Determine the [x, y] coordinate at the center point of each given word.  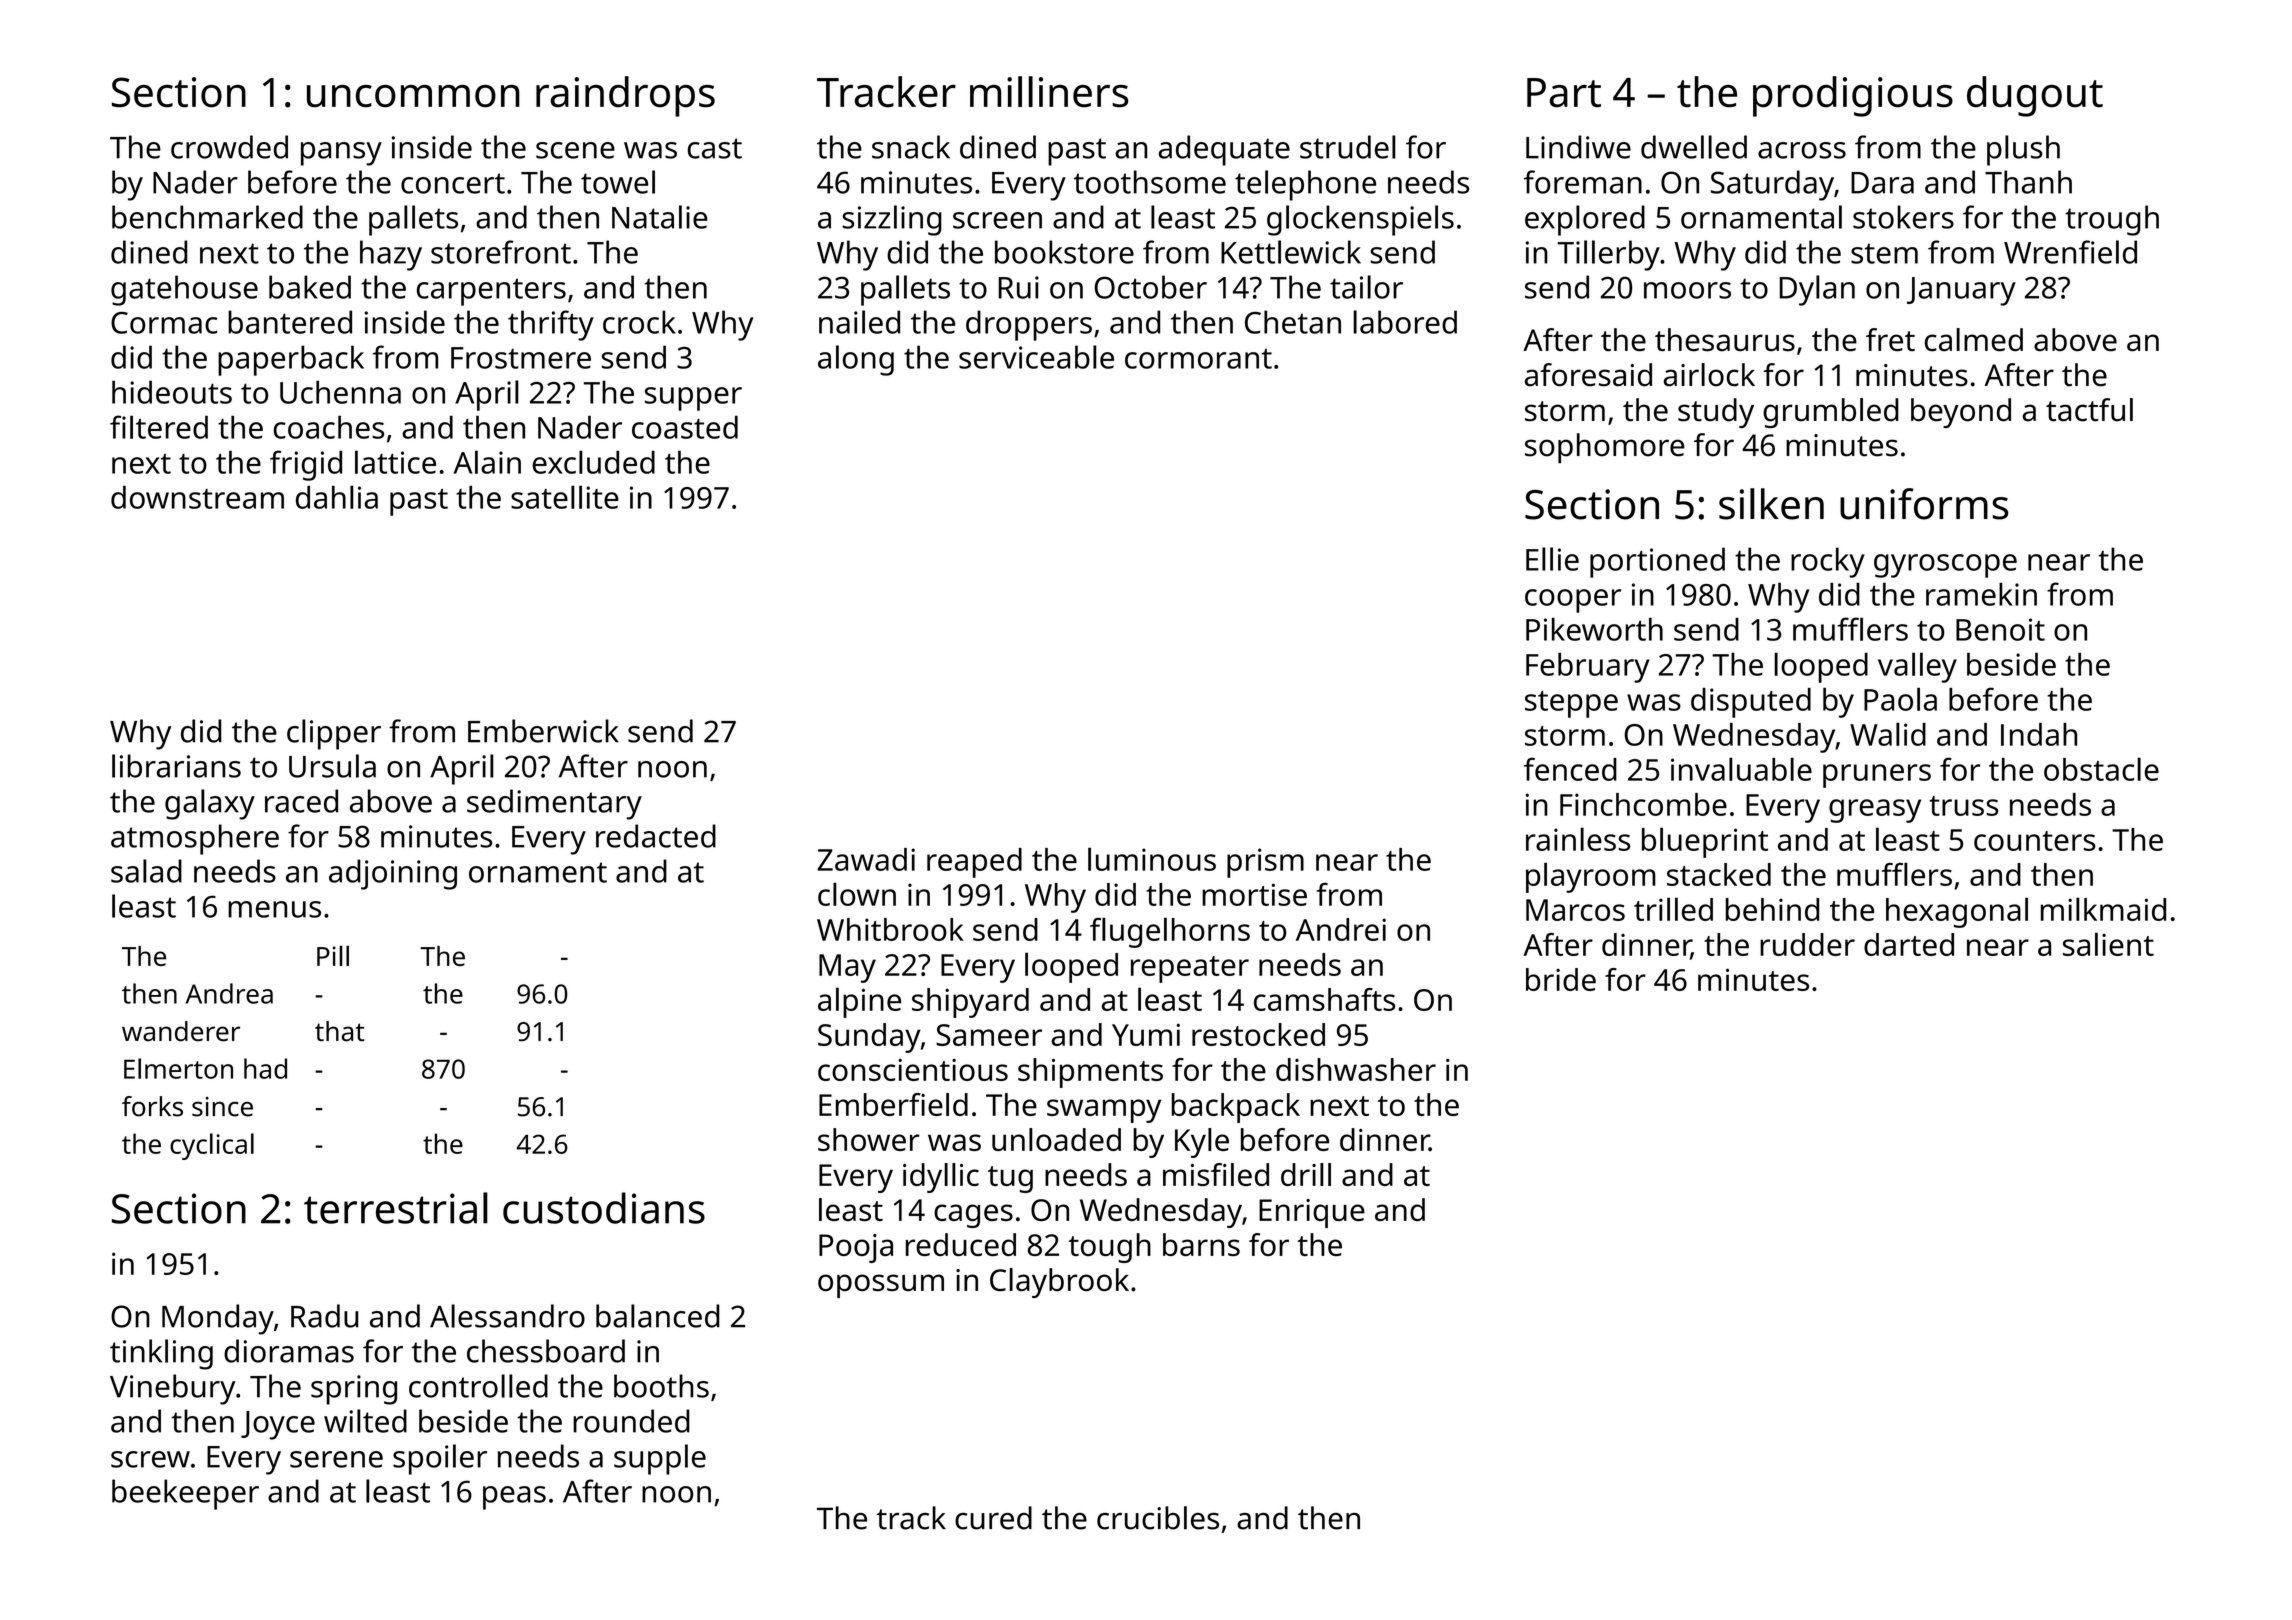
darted [1909, 944]
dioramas [289, 1351]
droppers [1029, 325]
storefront [501, 252]
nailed [859, 322]
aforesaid [1588, 375]
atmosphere [195, 839]
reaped [974, 863]
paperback [291, 360]
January [1961, 291]
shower [869, 1139]
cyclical [212, 1146]
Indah [2039, 734]
